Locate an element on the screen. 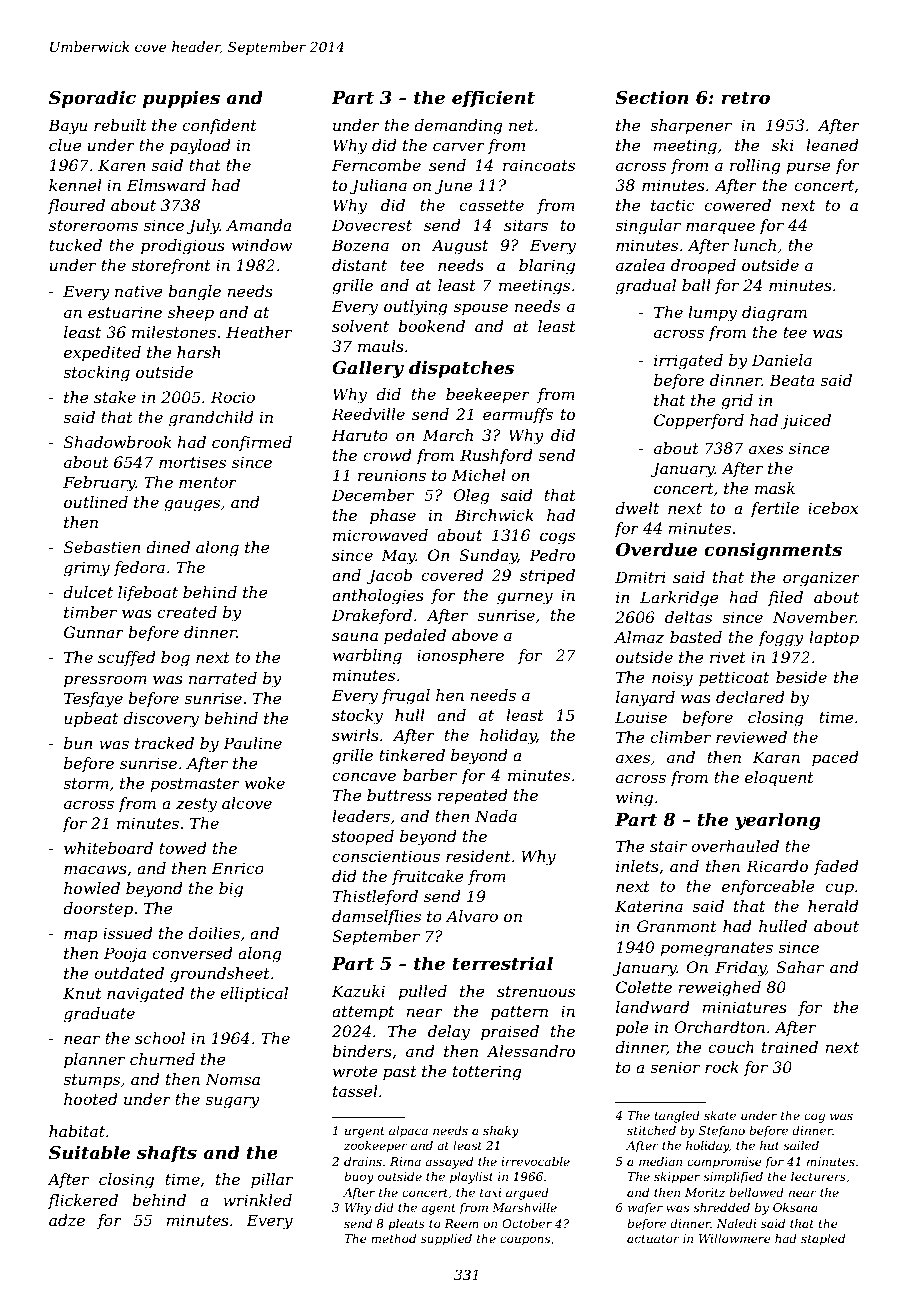 The height and width of the screenshot is (1316, 908). icebox is located at coordinates (833, 508).
